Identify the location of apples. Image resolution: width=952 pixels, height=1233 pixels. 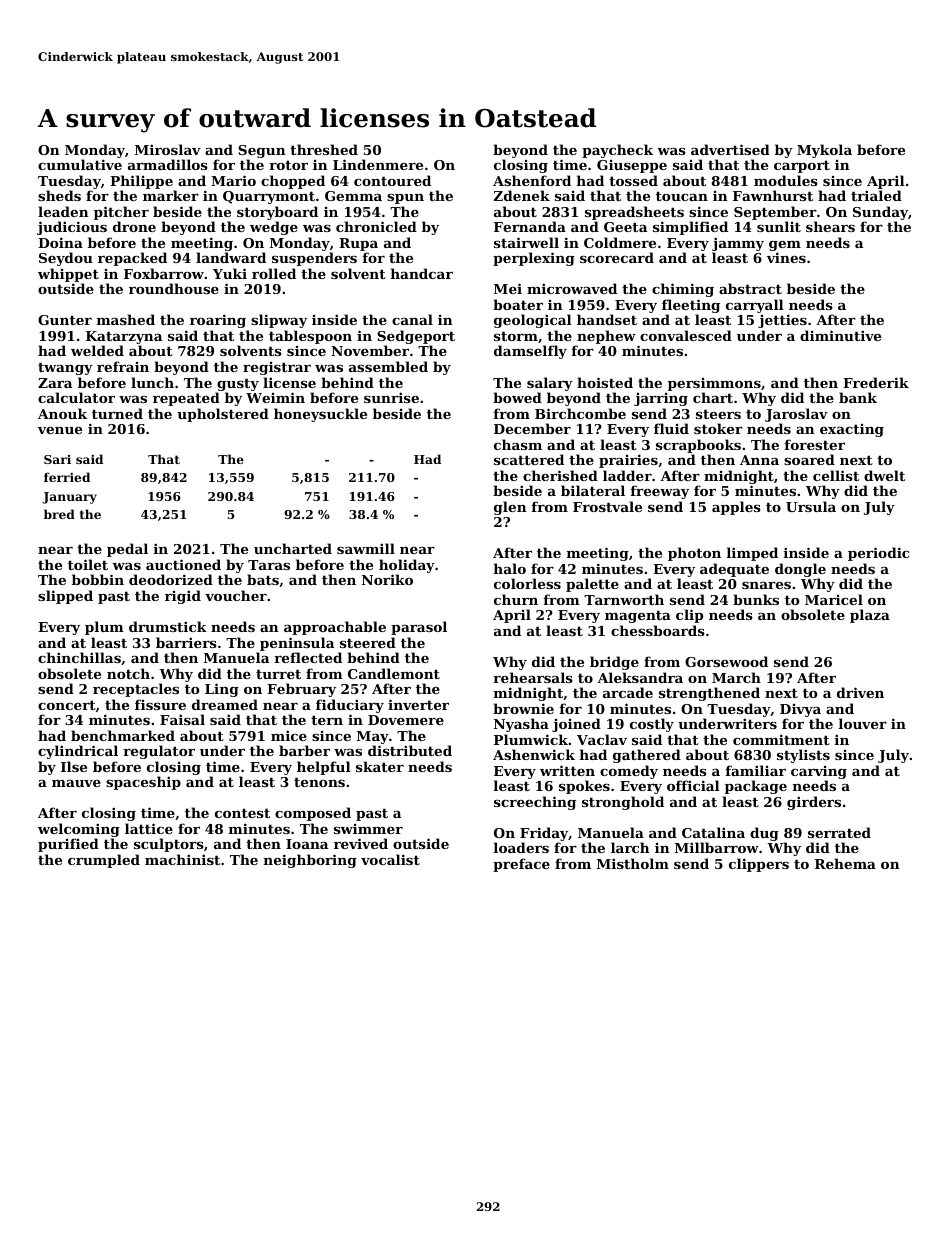
(736, 508).
